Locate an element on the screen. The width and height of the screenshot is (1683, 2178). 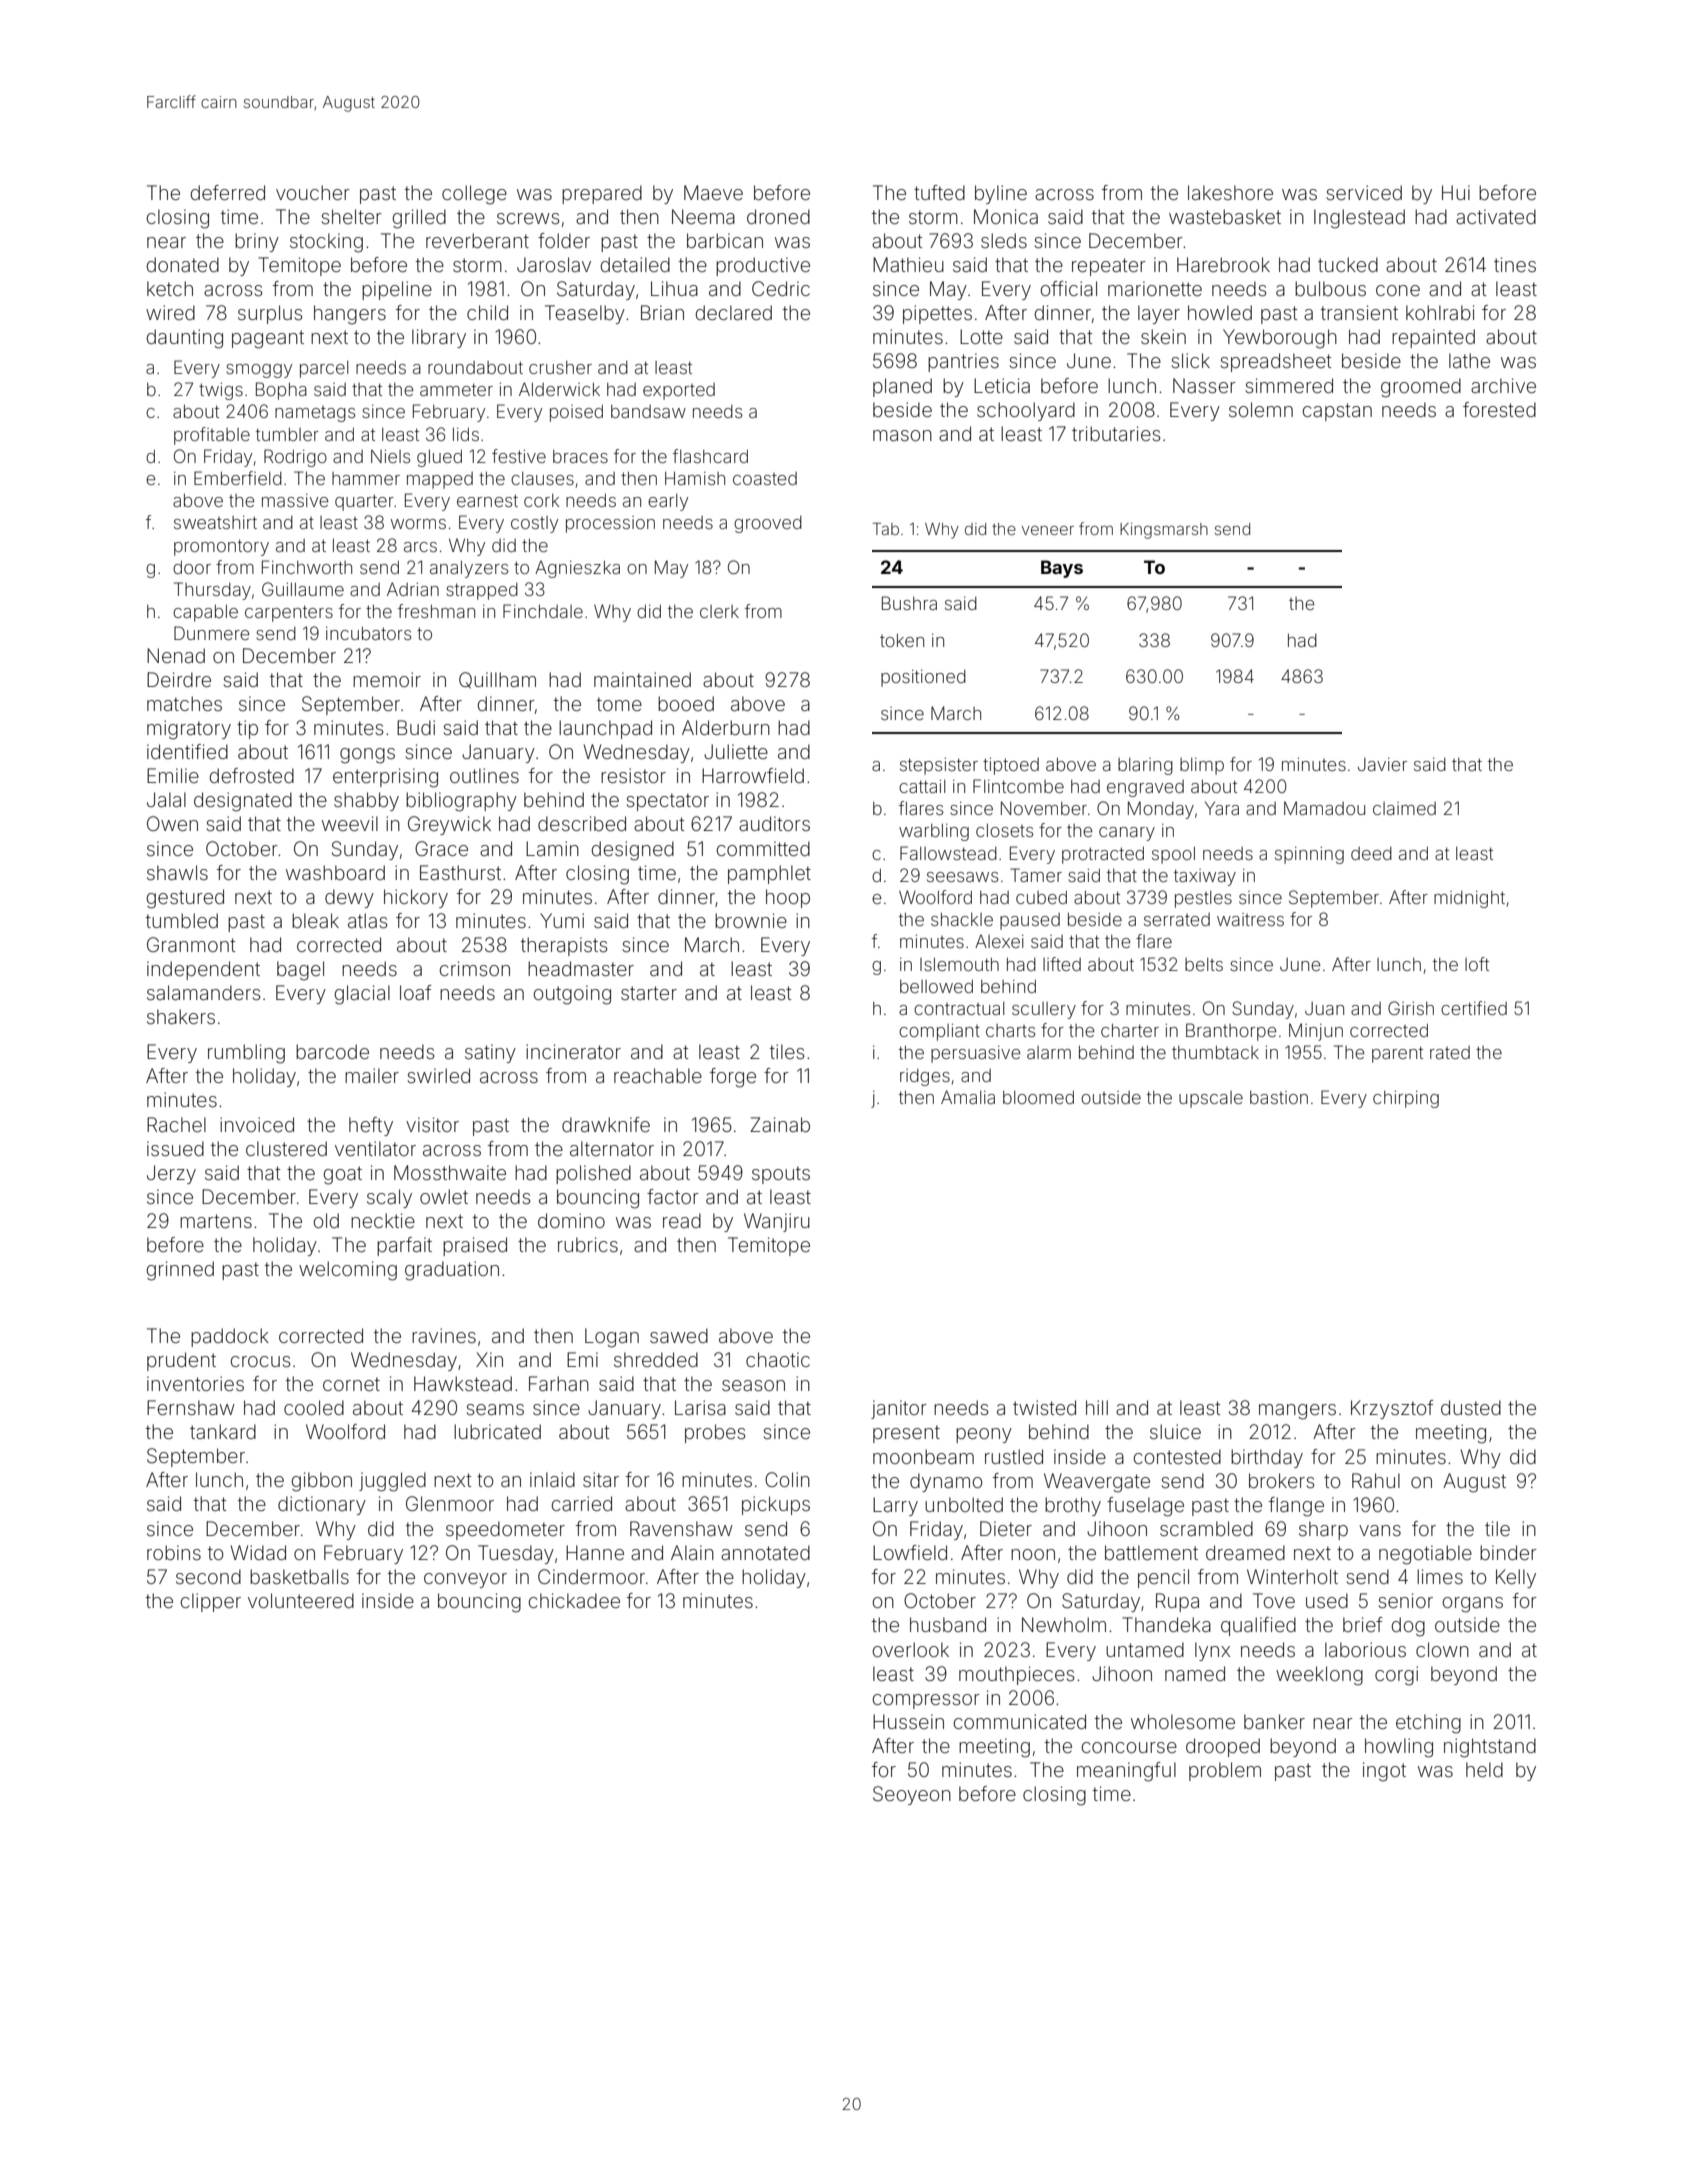
lakeshore is located at coordinates (1230, 192).
